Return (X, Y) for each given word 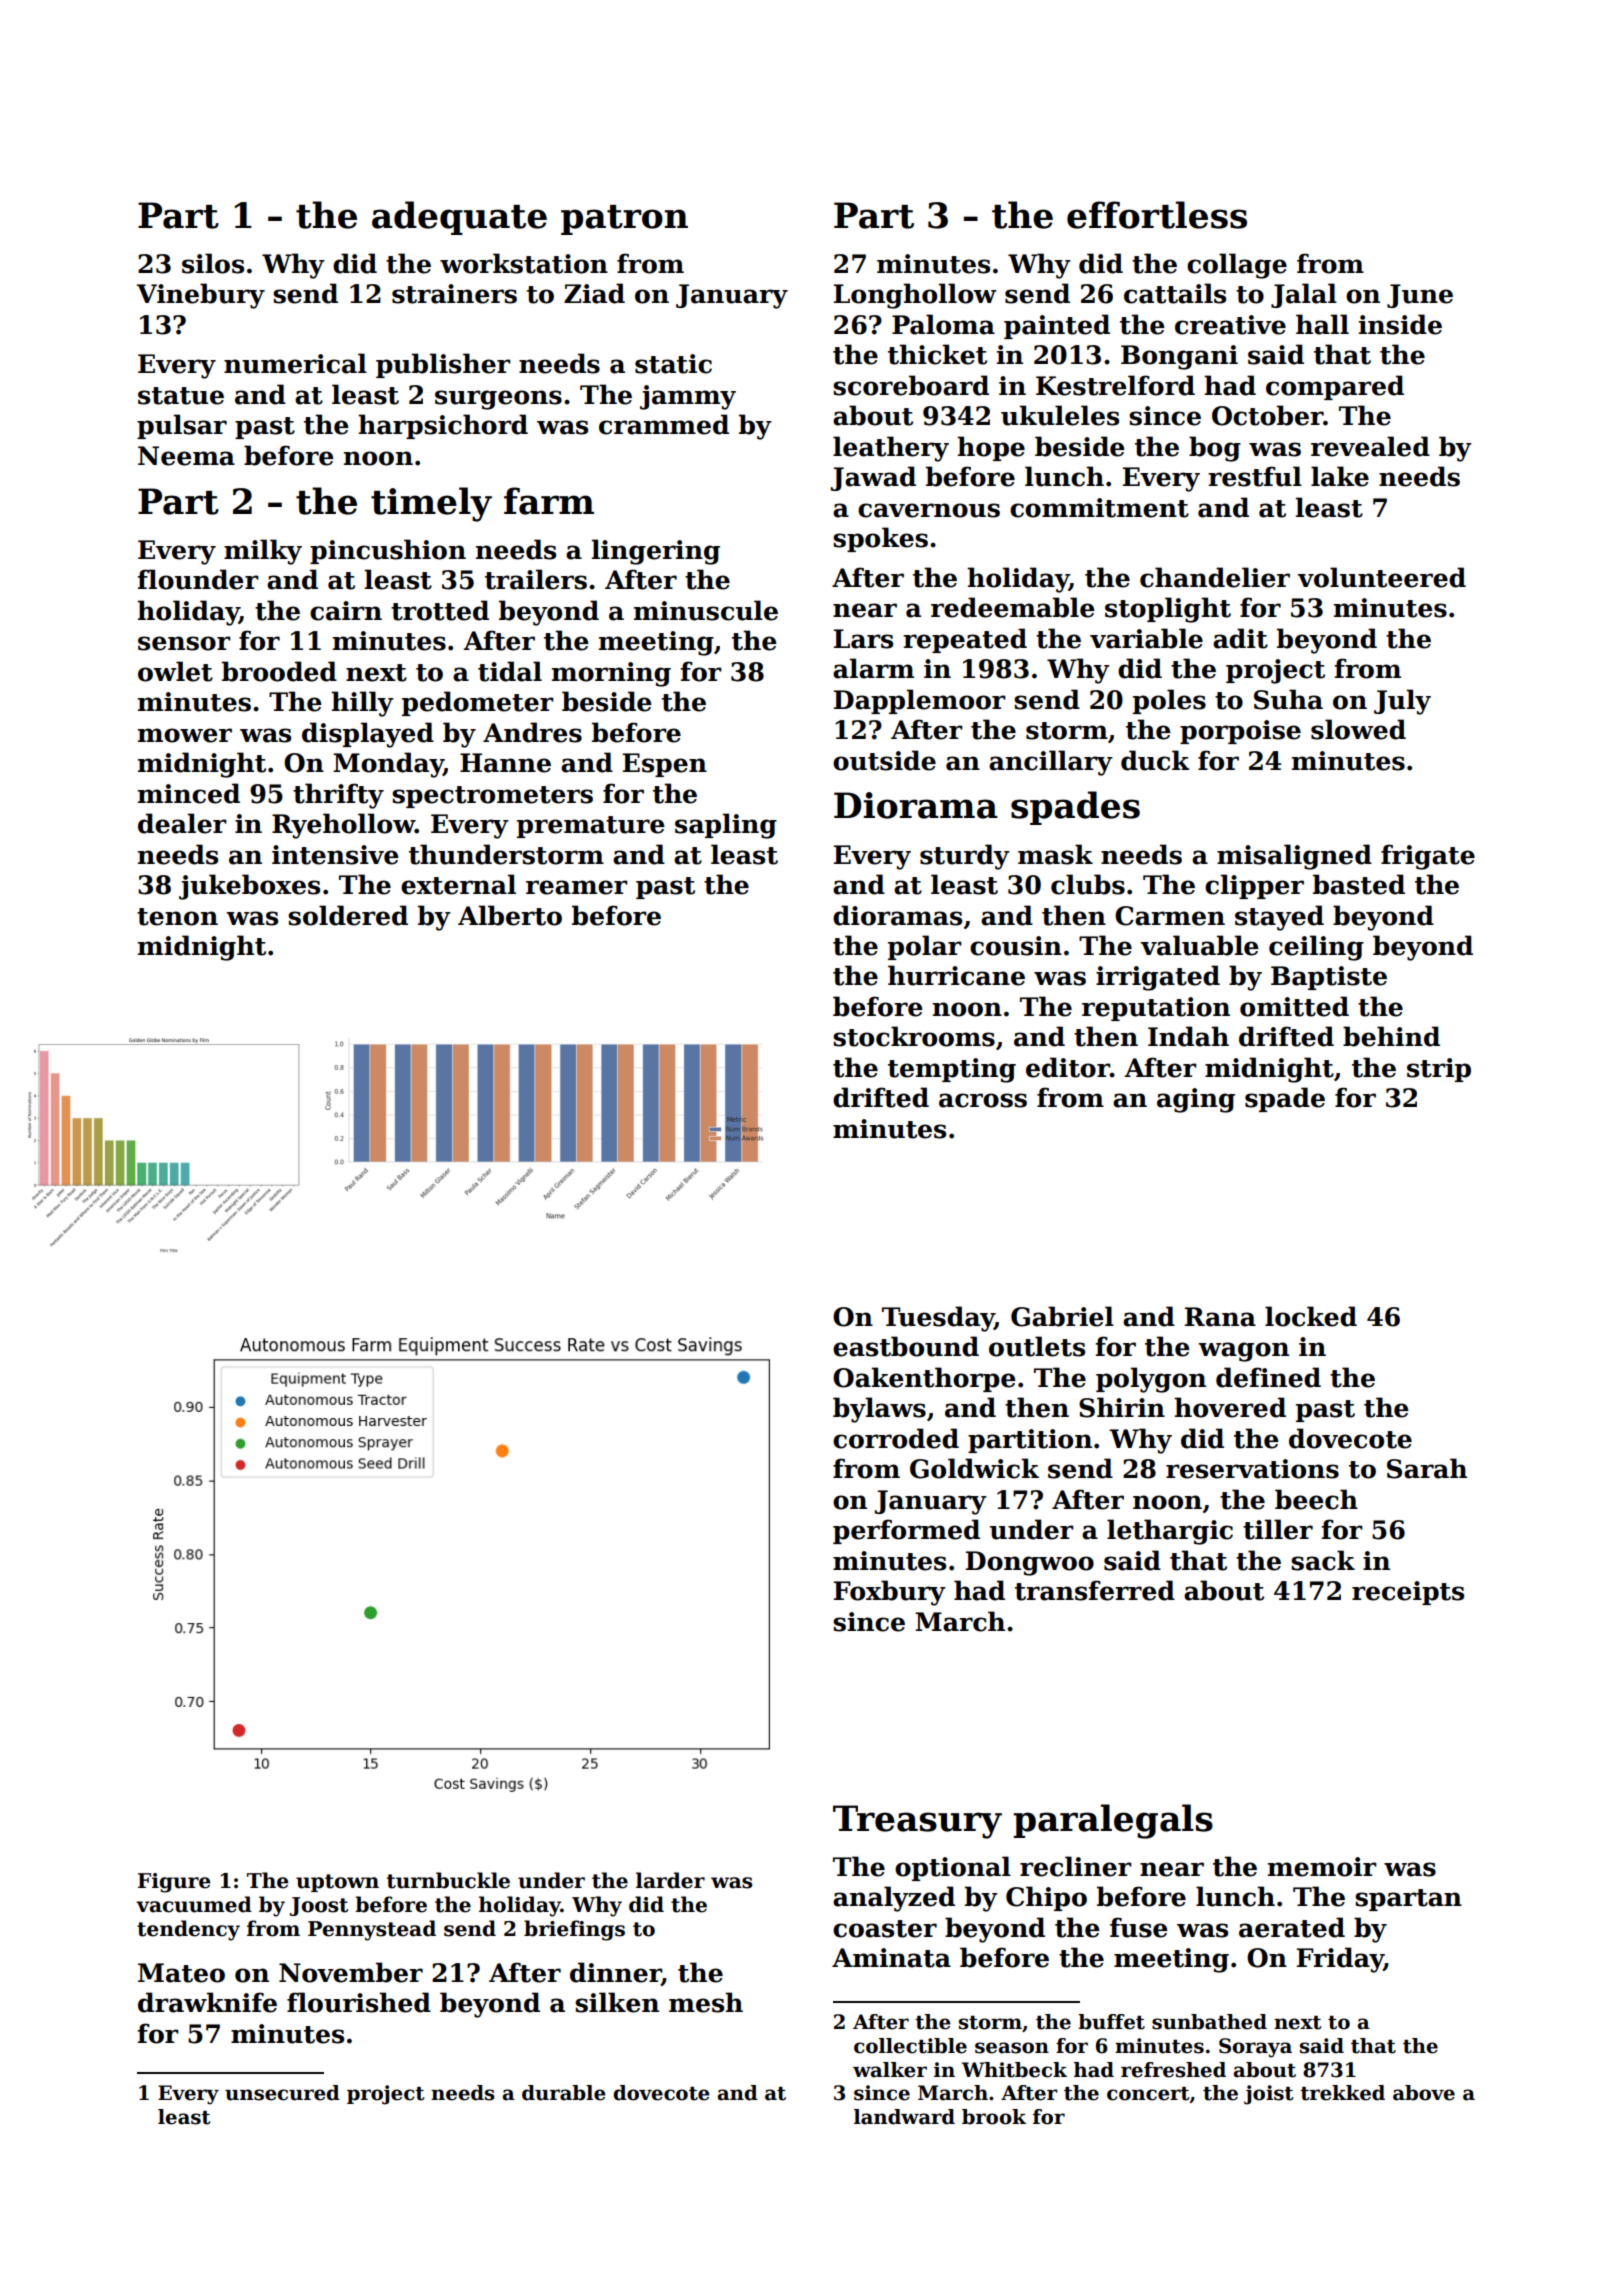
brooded (279, 671)
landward (904, 2117)
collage (1237, 266)
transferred (1095, 1590)
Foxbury (890, 1593)
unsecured (282, 2093)
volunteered (1382, 577)
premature (591, 827)
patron (624, 220)
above (1424, 2093)
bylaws (879, 1410)
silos (213, 263)
